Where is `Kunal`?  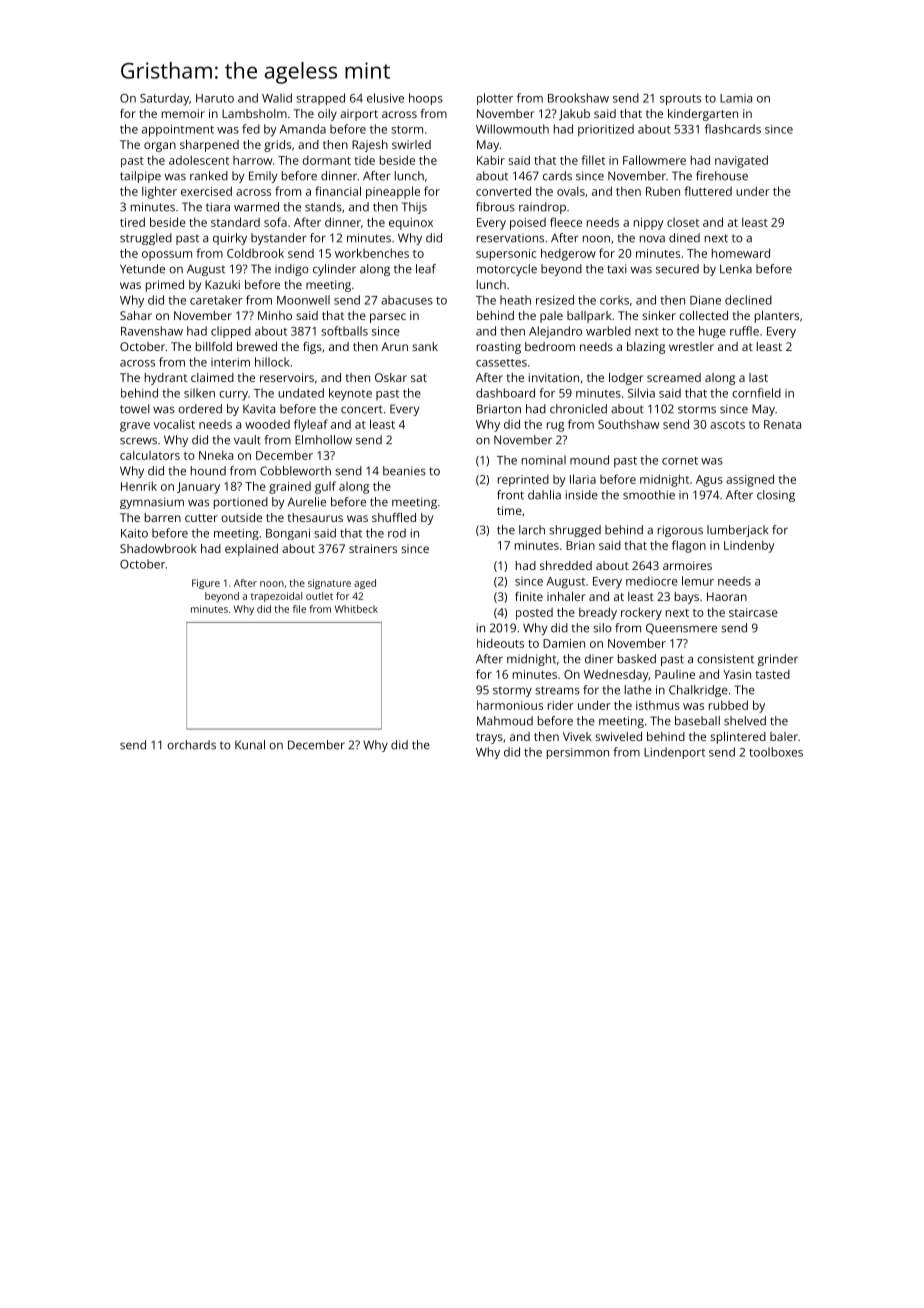 Kunal is located at coordinates (250, 745).
